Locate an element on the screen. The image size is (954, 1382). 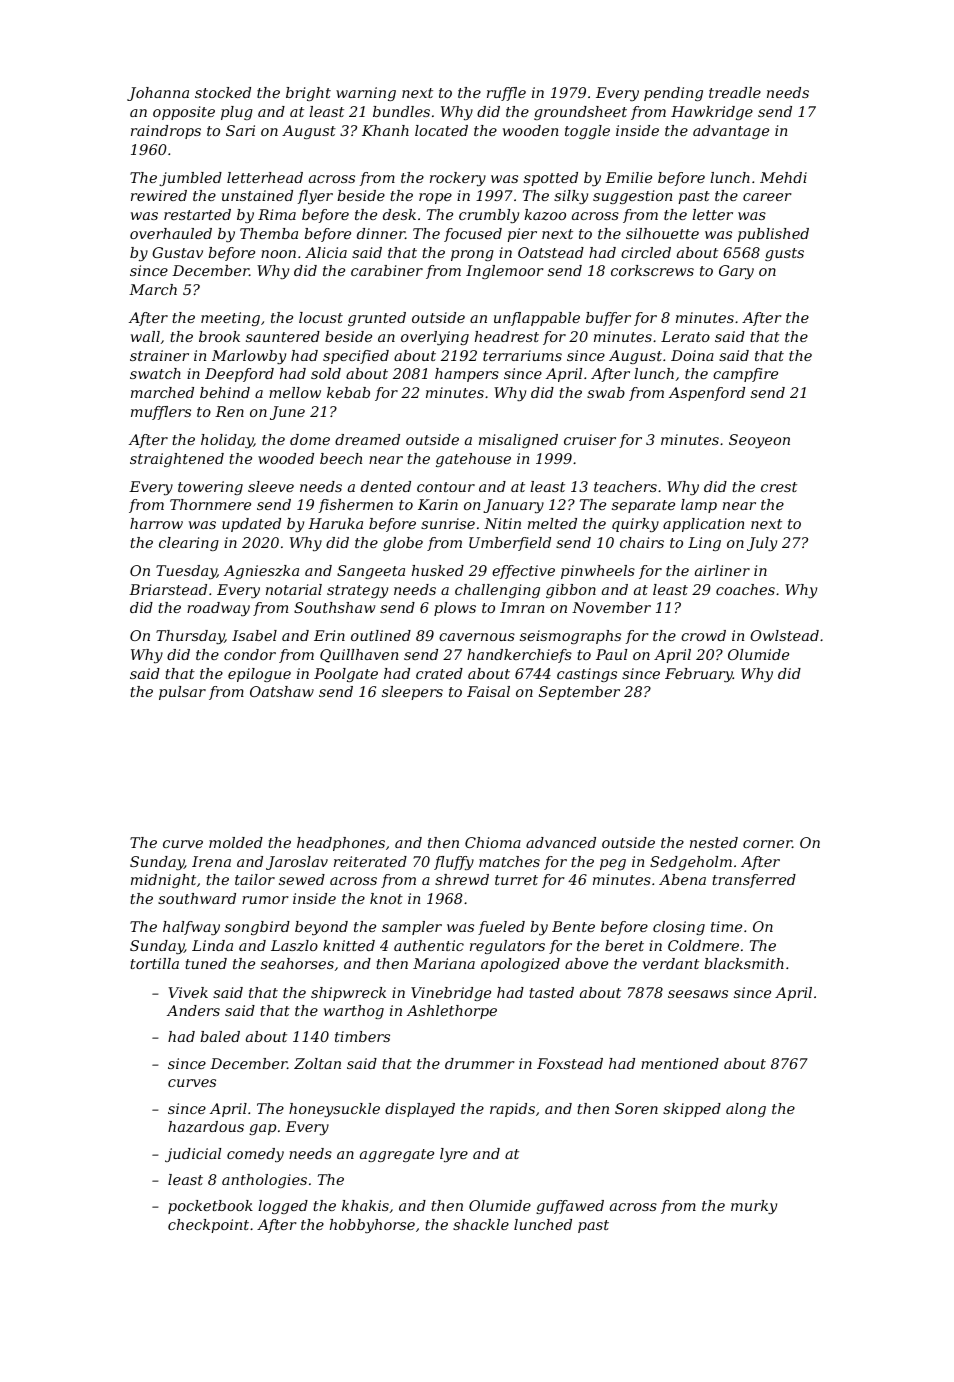
September is located at coordinates (579, 693).
